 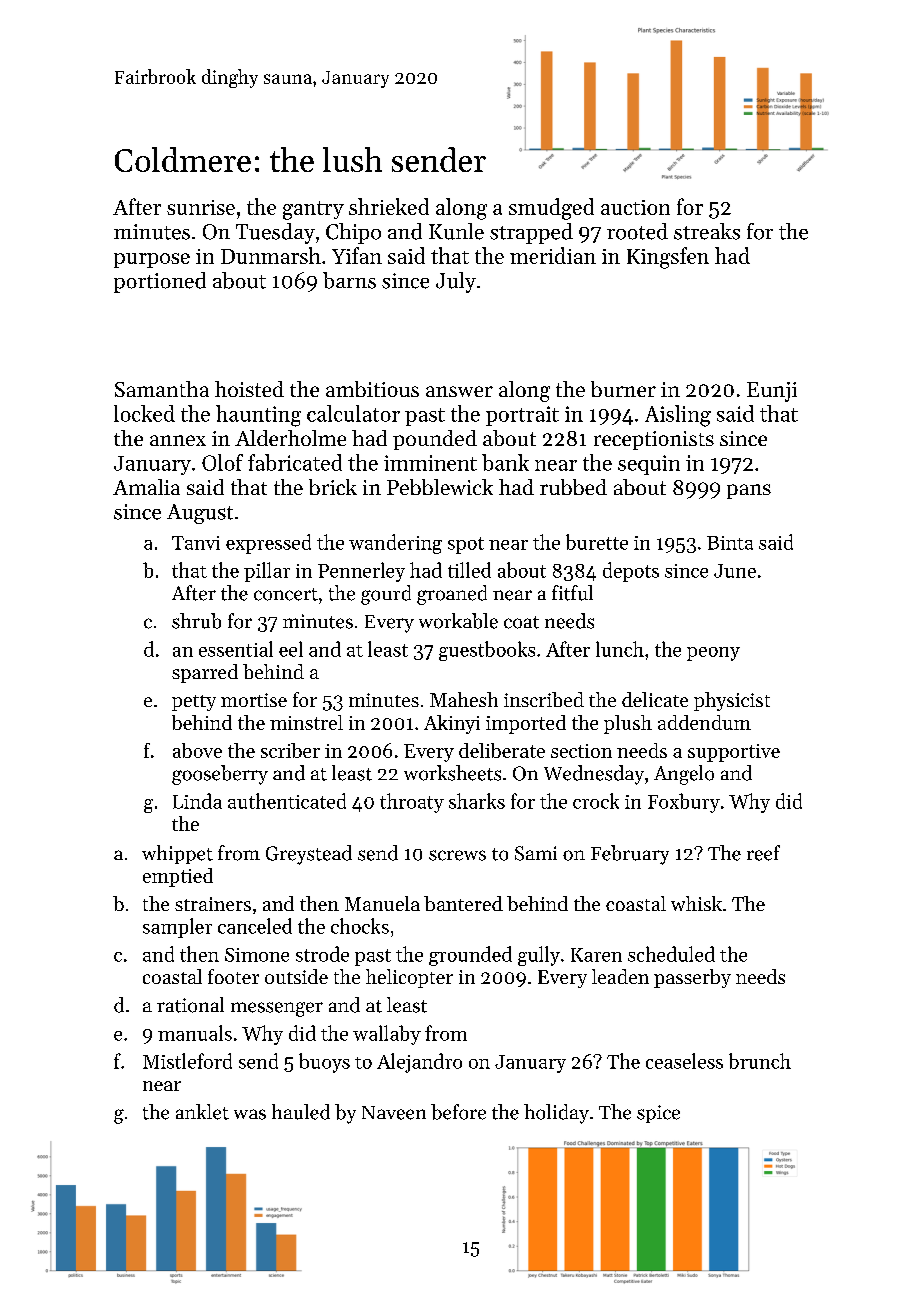 What do you see at coordinates (458, 621) in the screenshot?
I see `workable` at bounding box center [458, 621].
